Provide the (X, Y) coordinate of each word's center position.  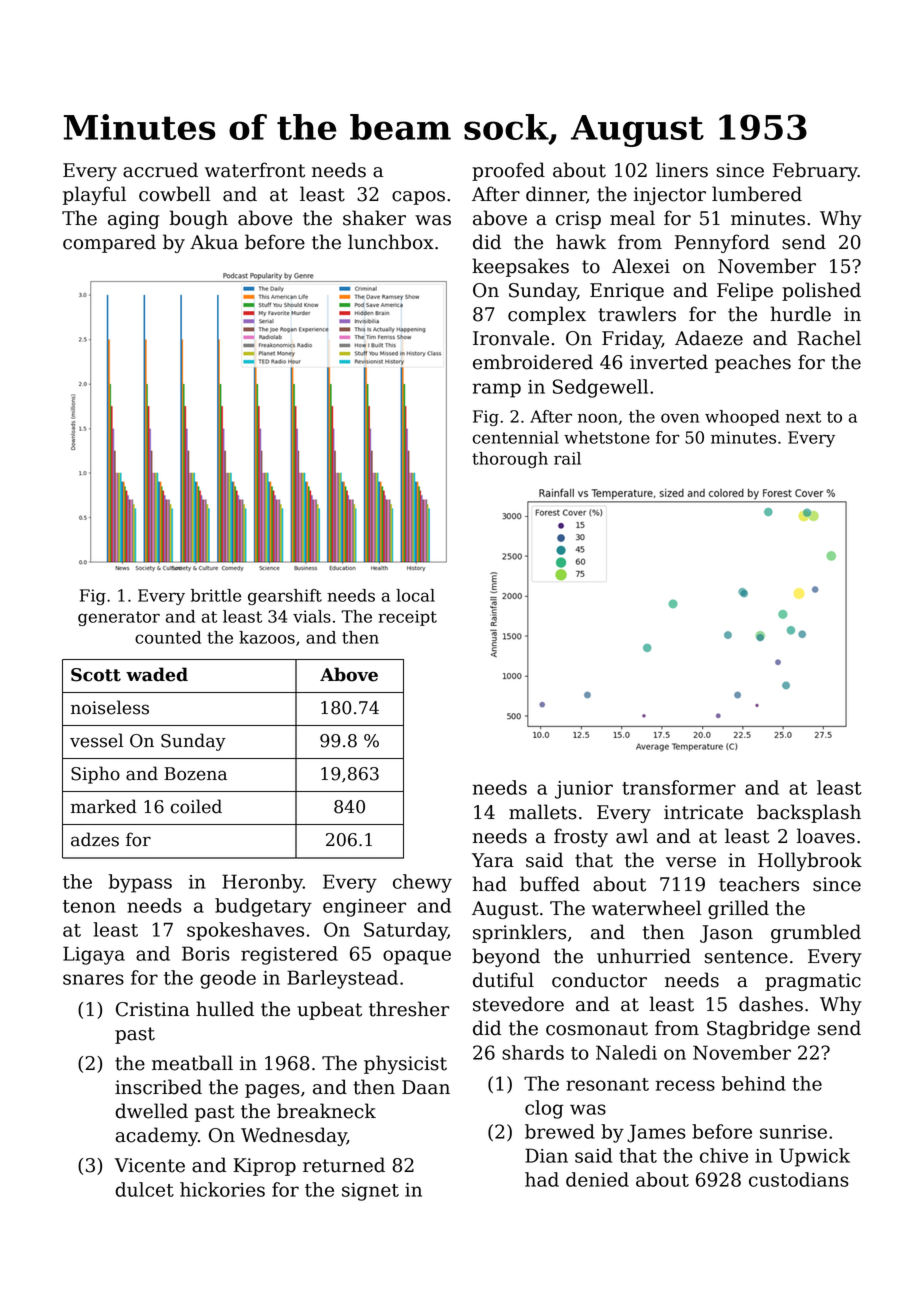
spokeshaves (245, 931)
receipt (407, 618)
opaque (417, 957)
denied (597, 1179)
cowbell (174, 194)
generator (119, 618)
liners (682, 170)
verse (691, 862)
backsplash (809, 813)
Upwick (814, 1157)
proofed (508, 171)
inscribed (158, 1087)
